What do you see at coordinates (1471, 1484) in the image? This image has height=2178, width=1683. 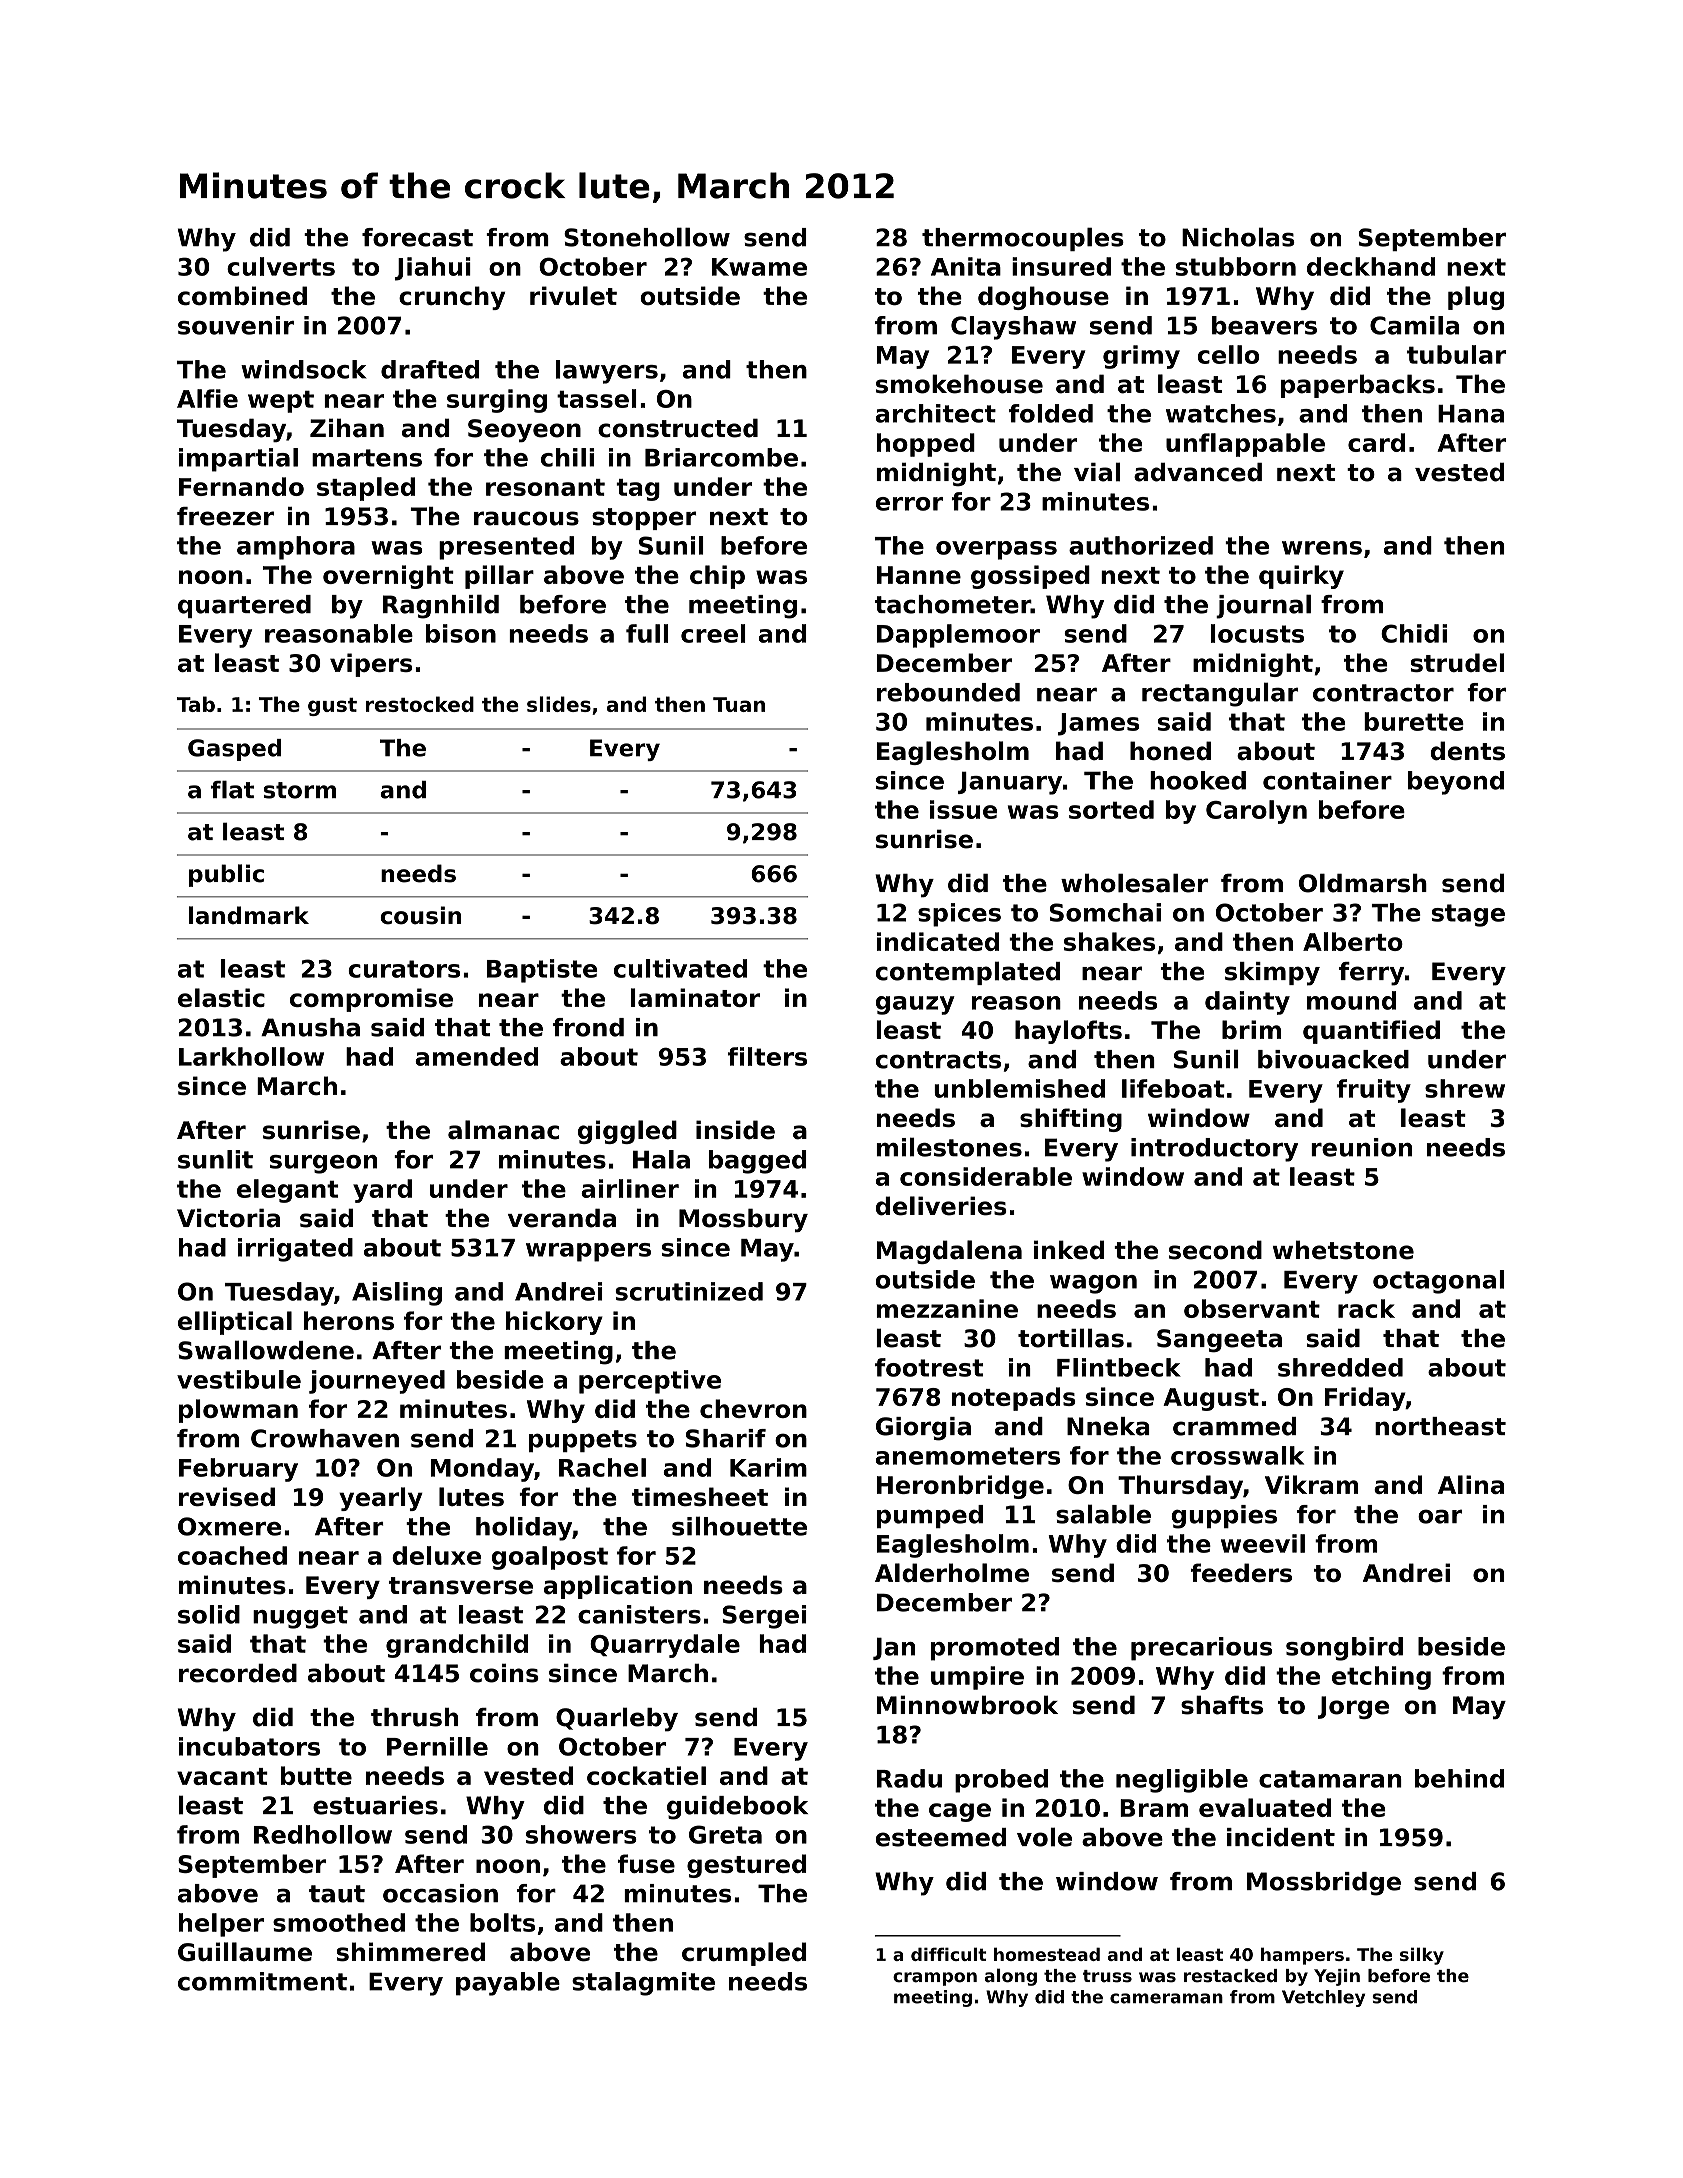 I see `Alina` at bounding box center [1471, 1484].
